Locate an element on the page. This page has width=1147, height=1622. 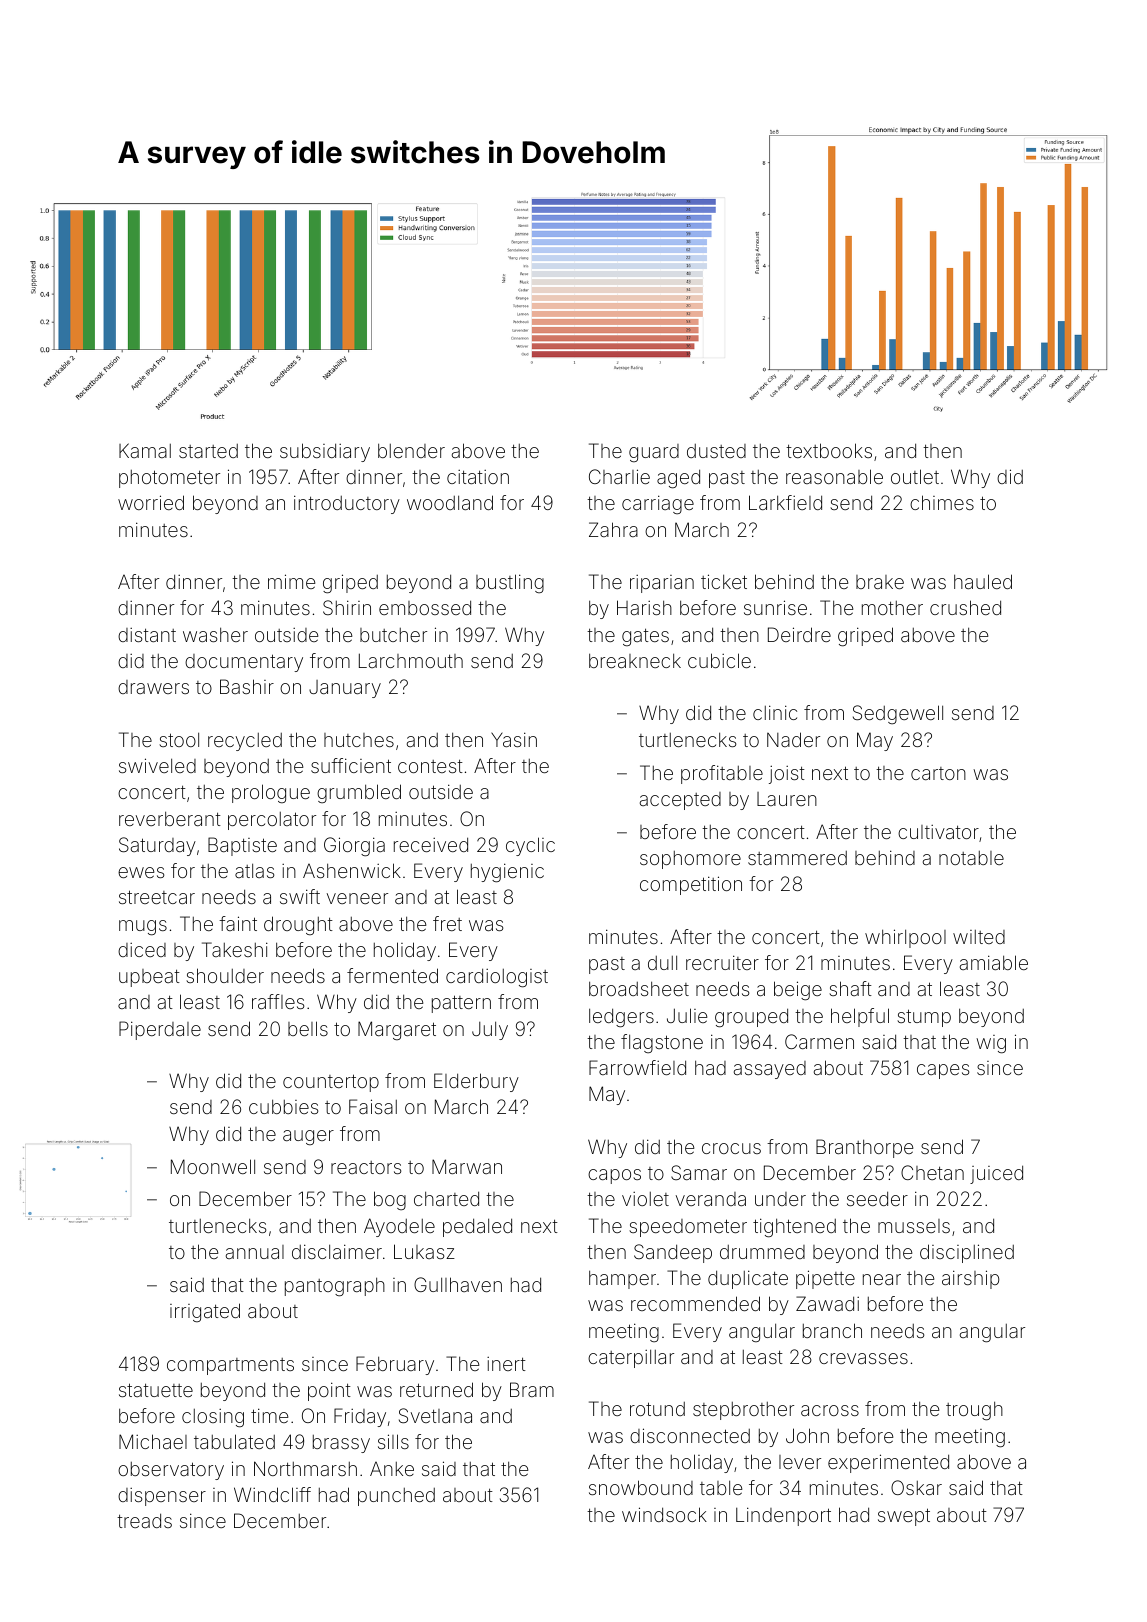
woodland is located at coordinates (450, 502).
